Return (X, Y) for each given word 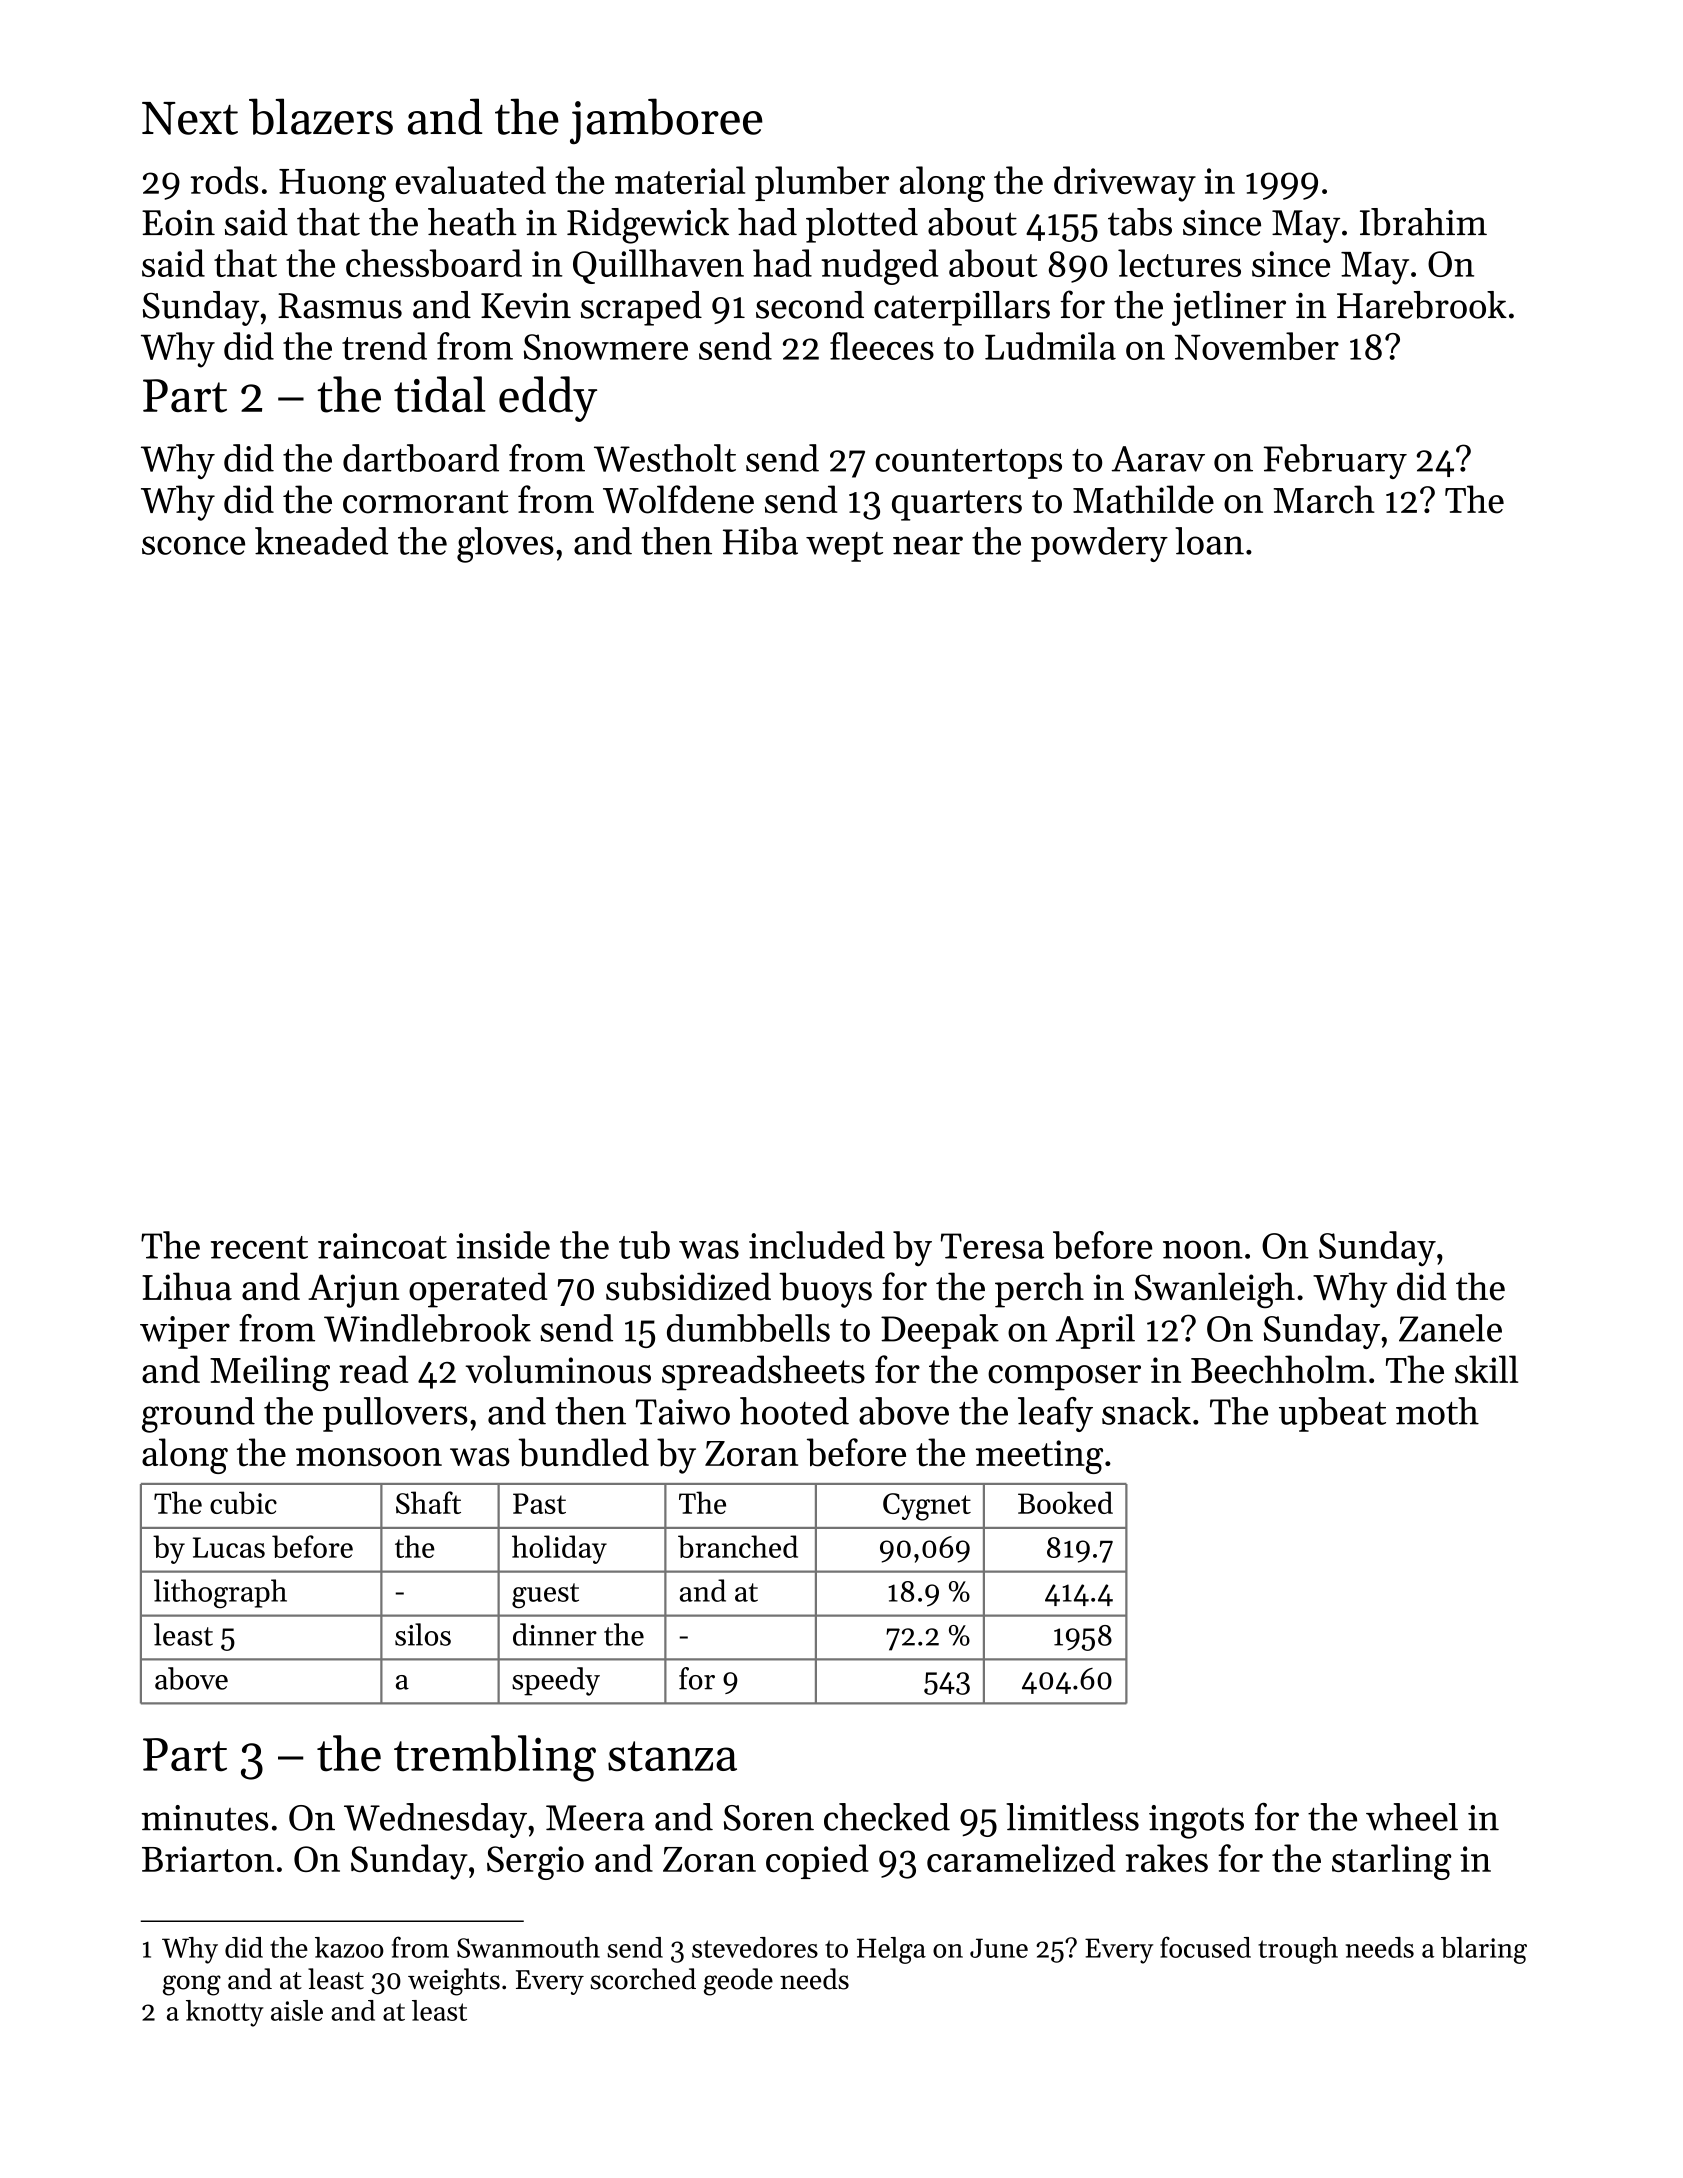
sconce (193, 545)
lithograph (220, 1594)
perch (1039, 1290)
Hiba (760, 541)
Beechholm (1279, 1369)
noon (1203, 1249)
